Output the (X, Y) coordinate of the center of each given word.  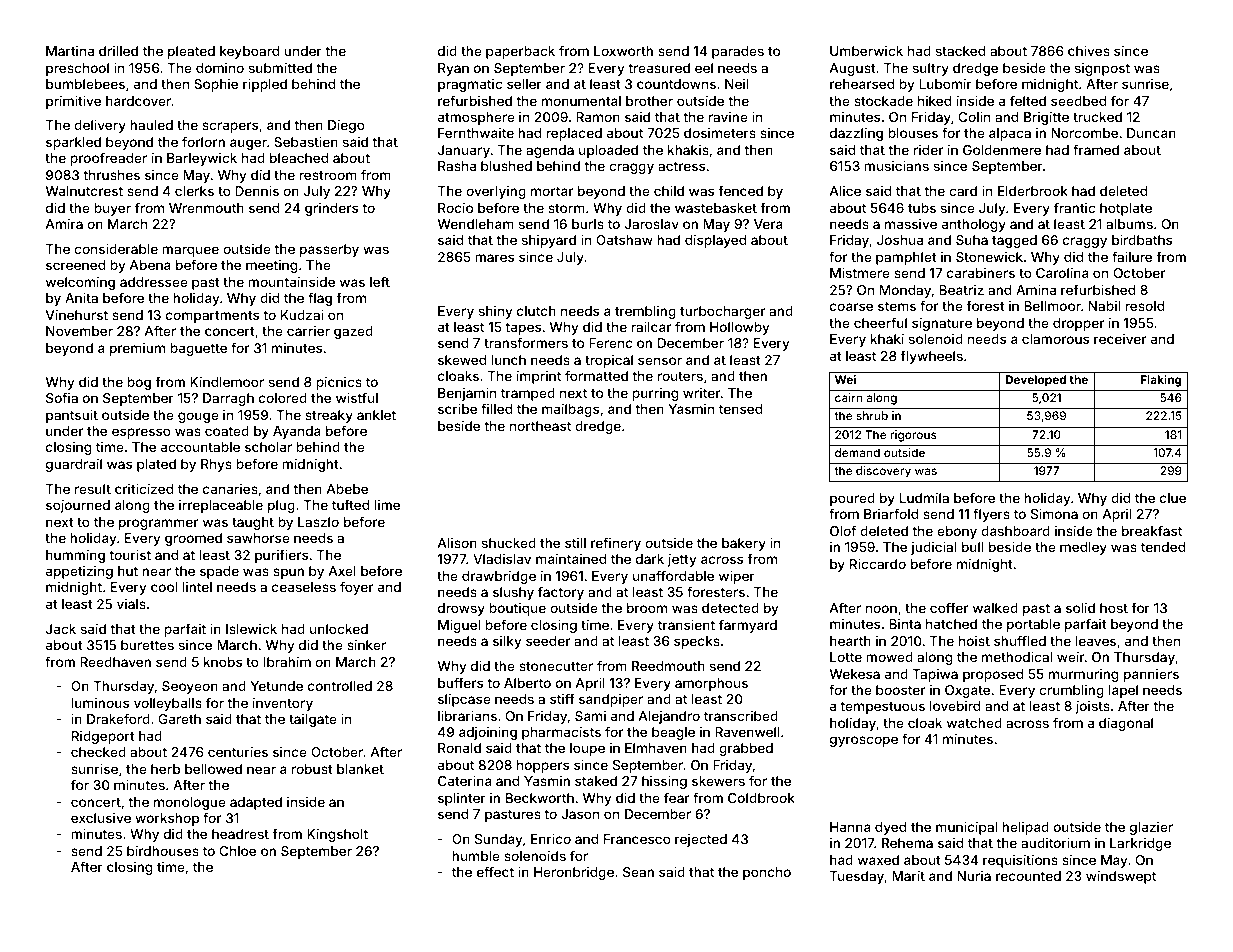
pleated (191, 52)
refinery (616, 544)
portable (1033, 625)
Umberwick (866, 51)
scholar (268, 447)
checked (98, 752)
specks (697, 642)
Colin (974, 117)
